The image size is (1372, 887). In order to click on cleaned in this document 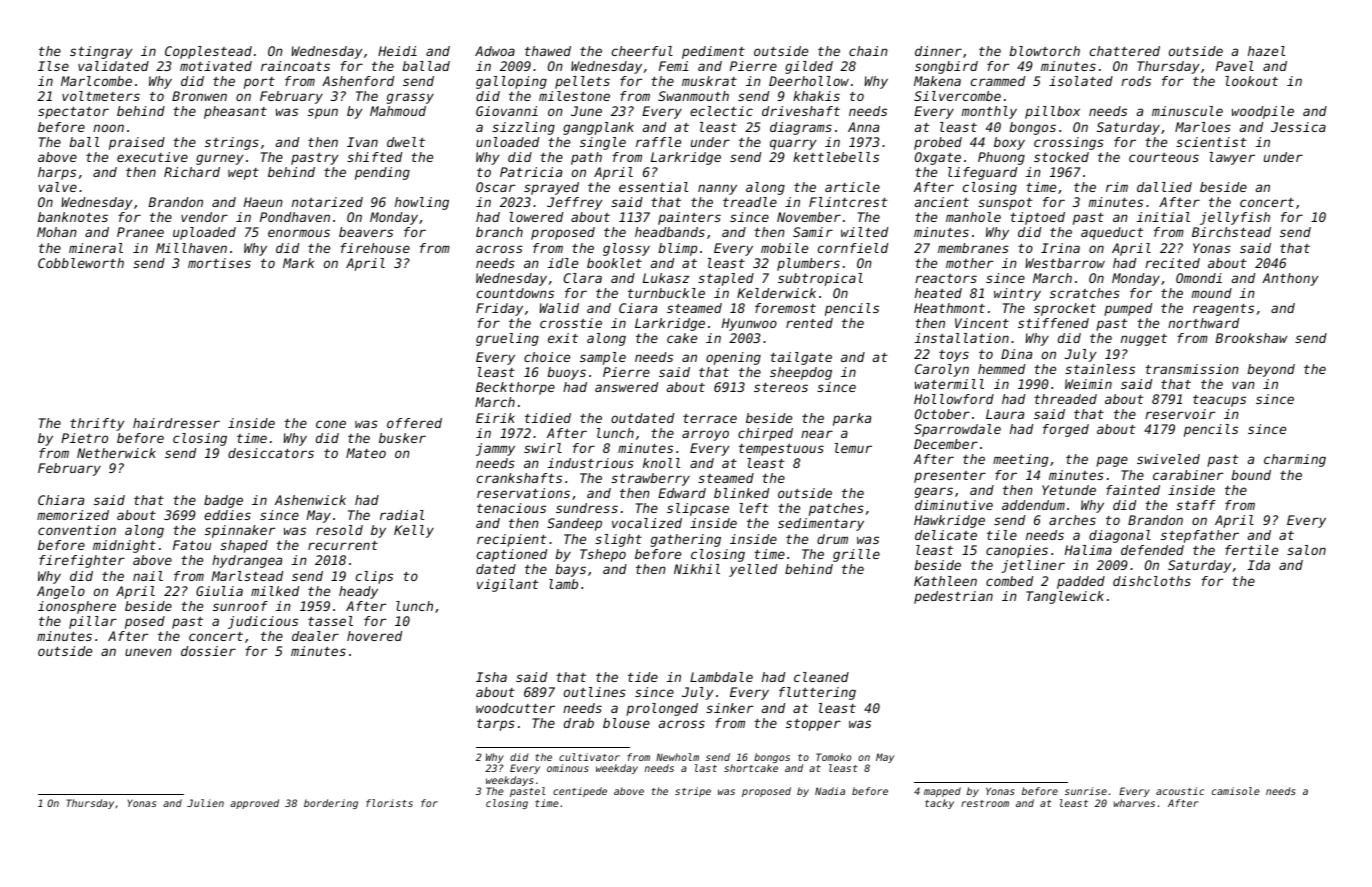, I will do `click(821, 677)`.
